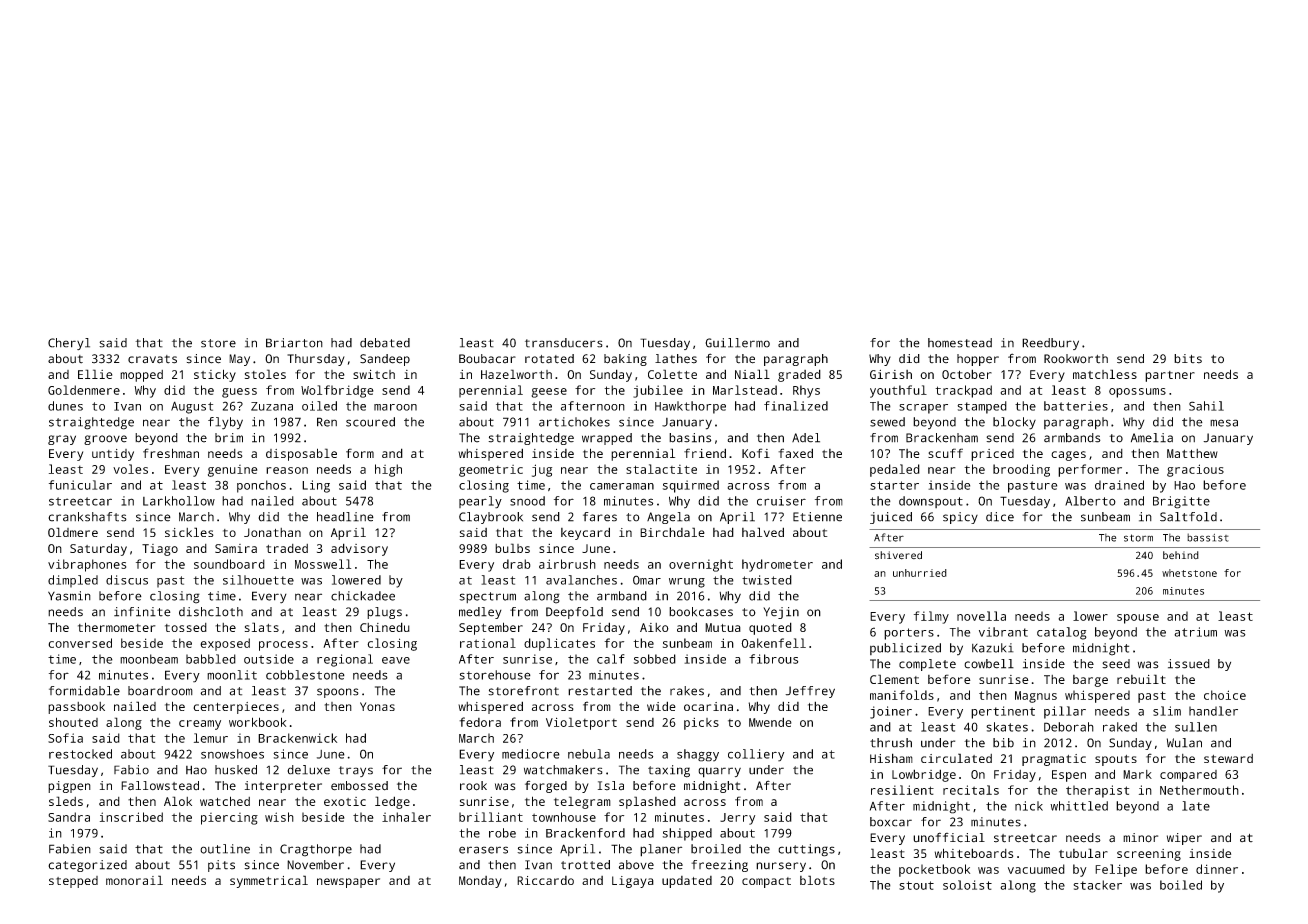 This screenshot has height=924, width=1308. I want to click on storm, so click(1138, 538).
